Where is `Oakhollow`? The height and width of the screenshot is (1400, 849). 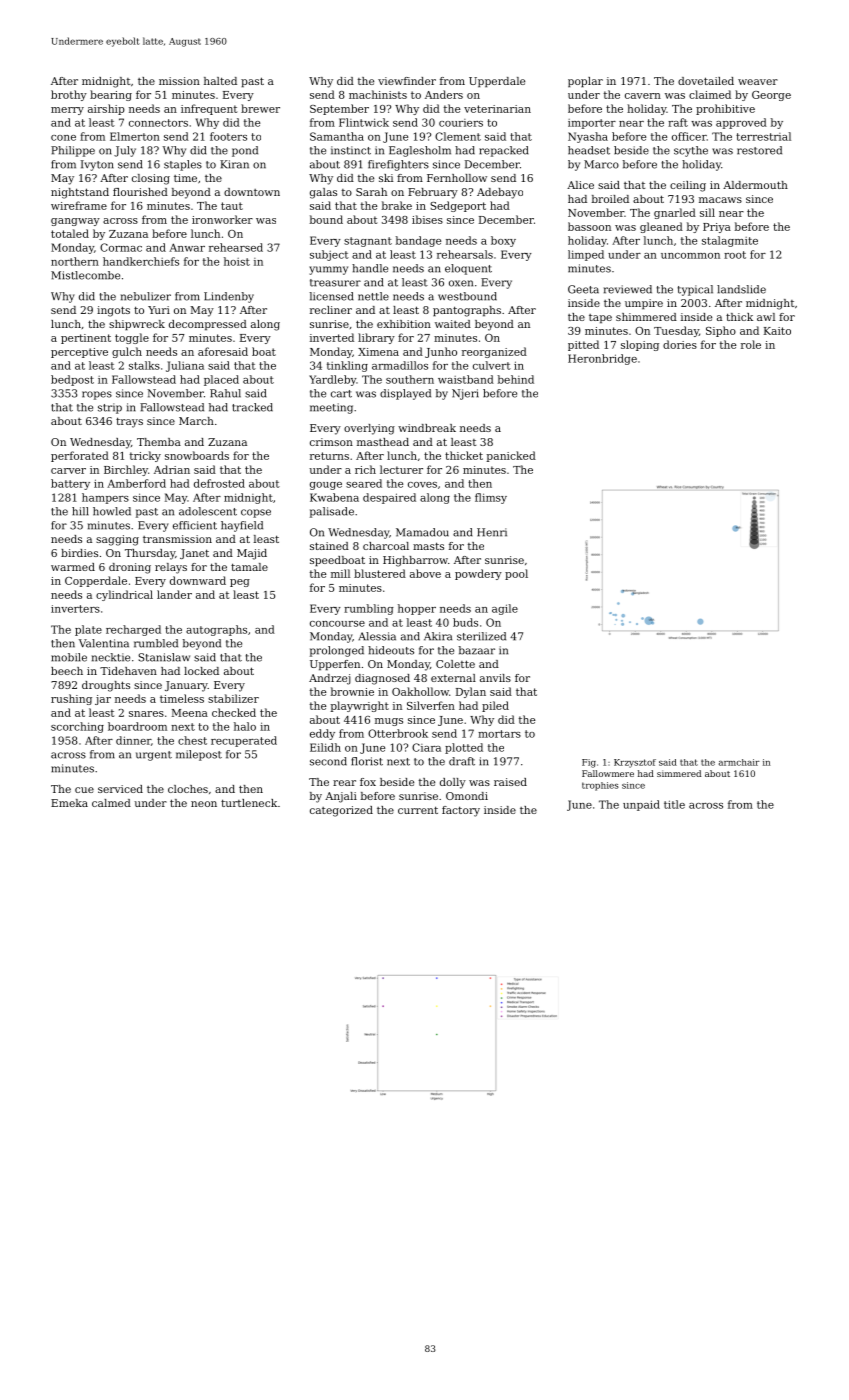
Oakhollow is located at coordinates (420, 691).
